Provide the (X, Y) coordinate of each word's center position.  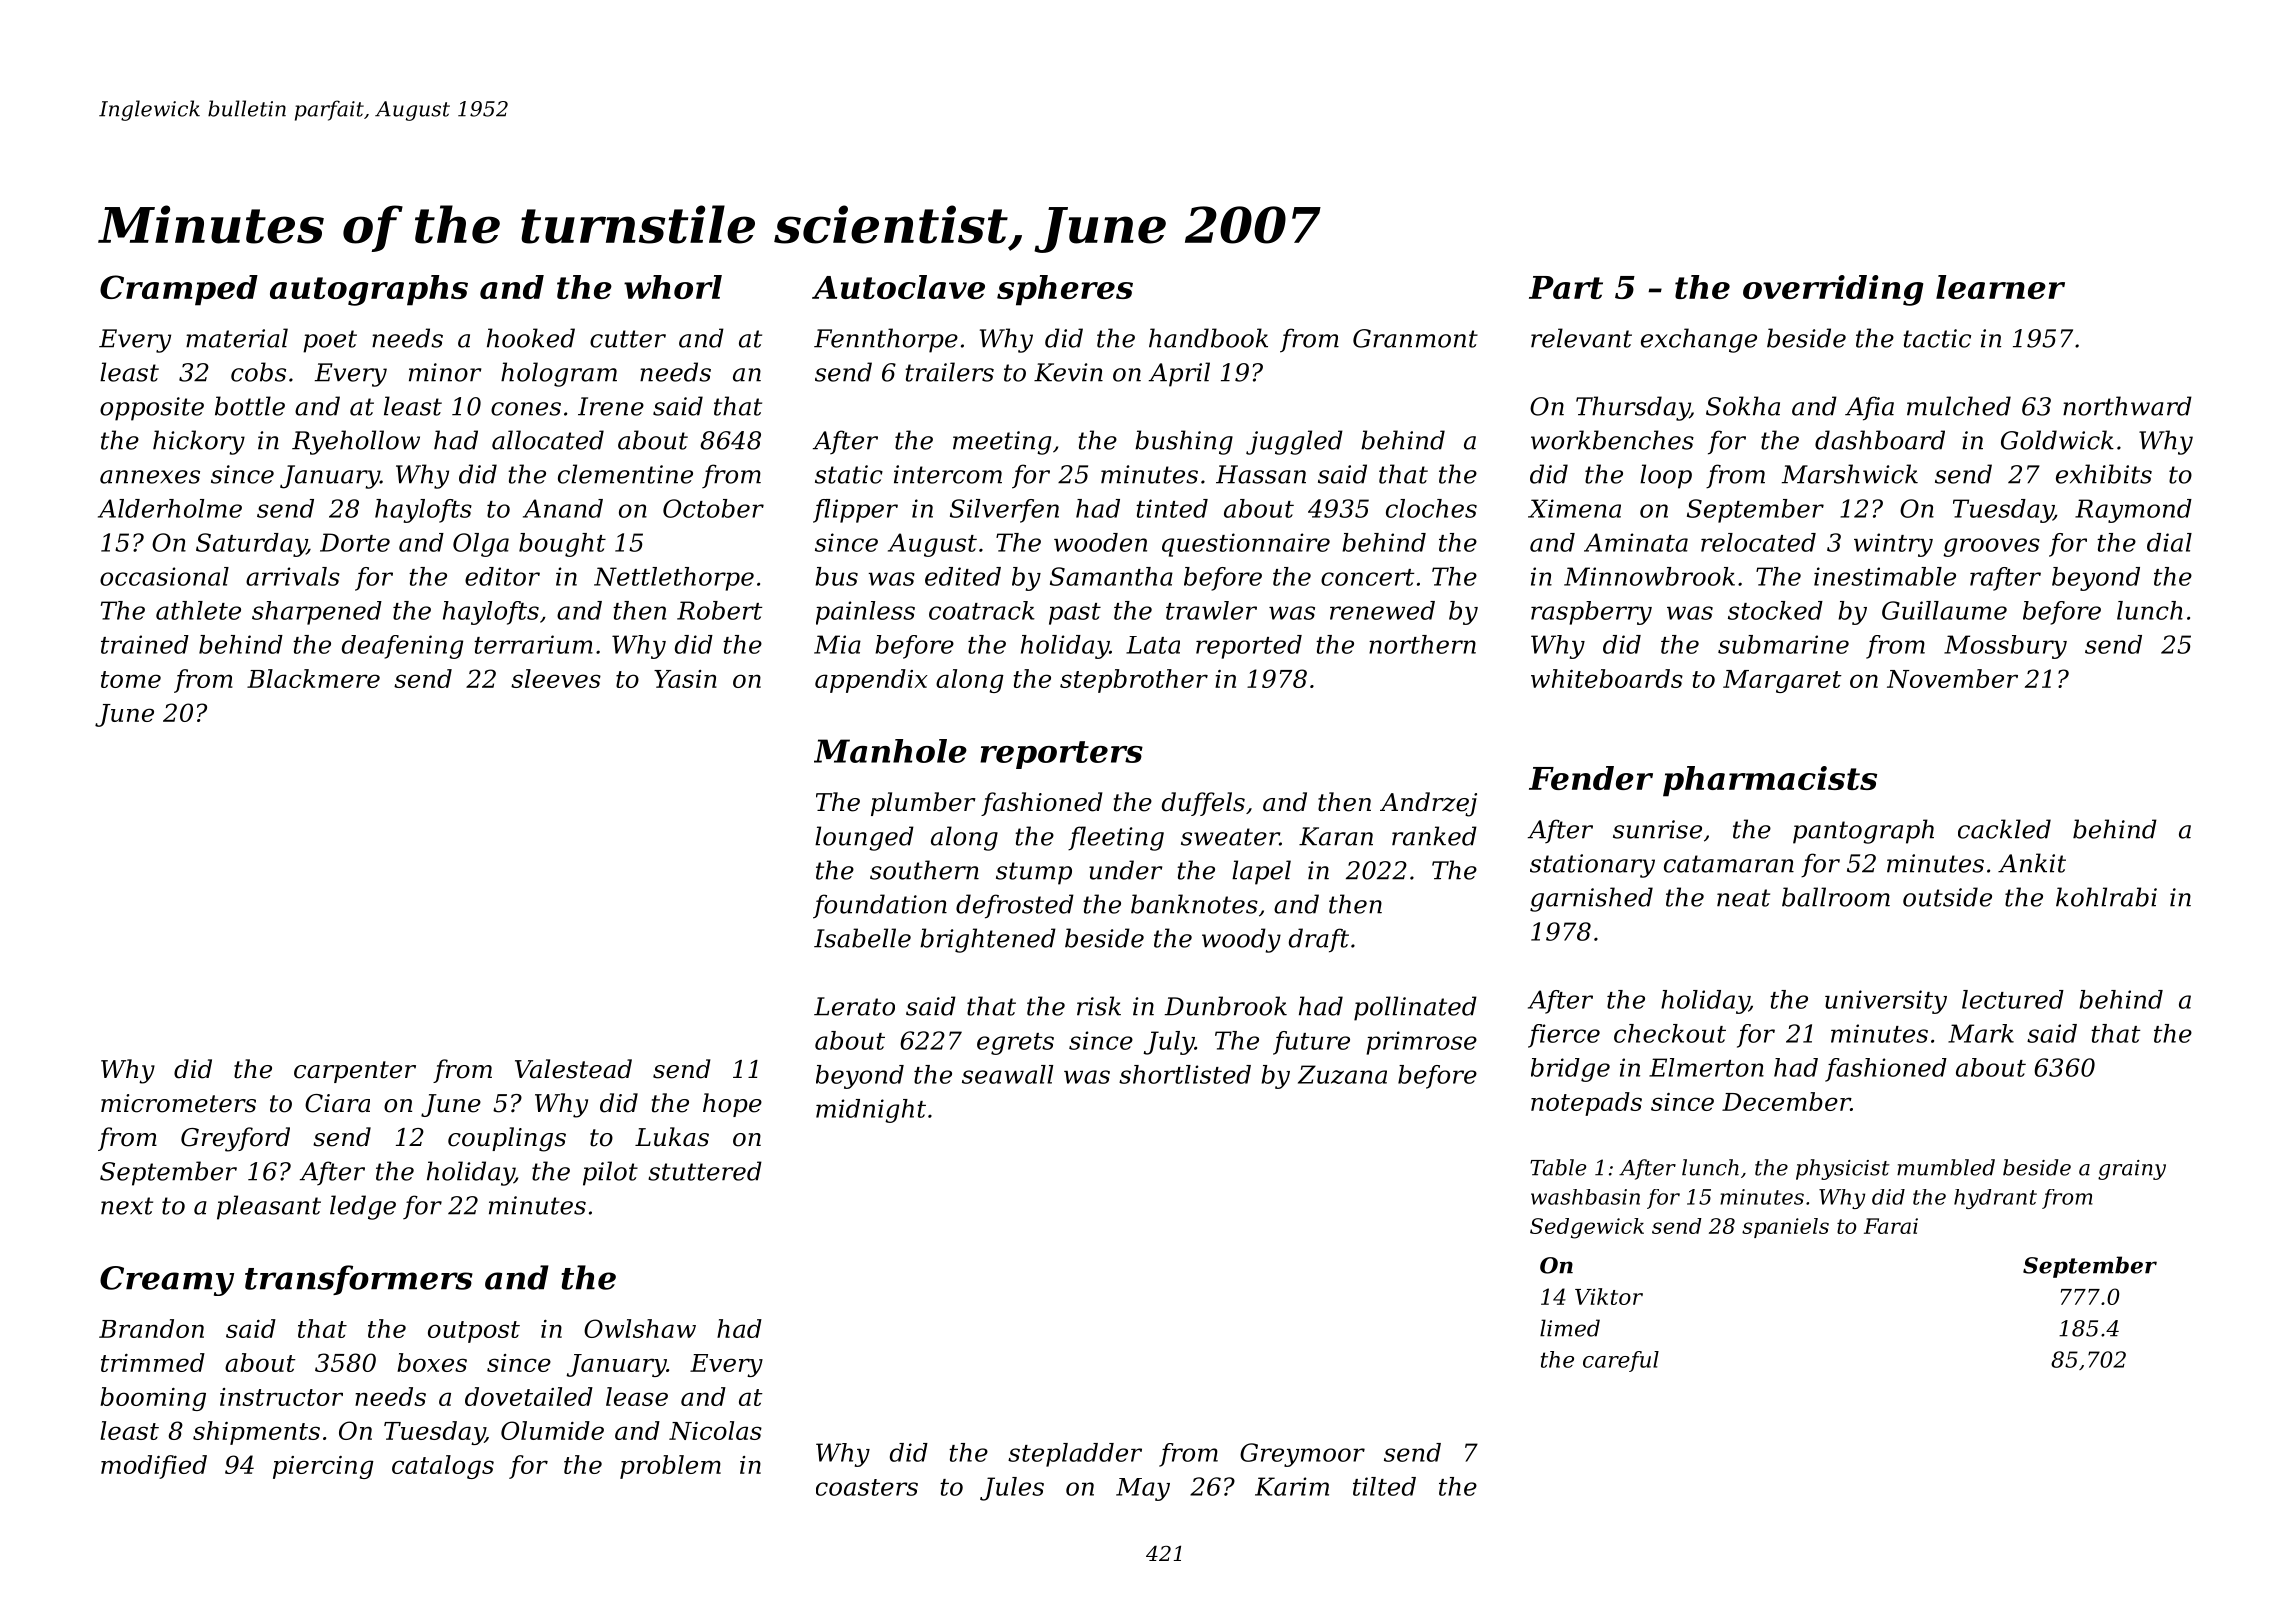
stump (1034, 873)
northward (2127, 406)
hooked (531, 338)
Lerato (854, 1006)
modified (154, 1467)
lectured (2013, 999)
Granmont (1415, 338)
